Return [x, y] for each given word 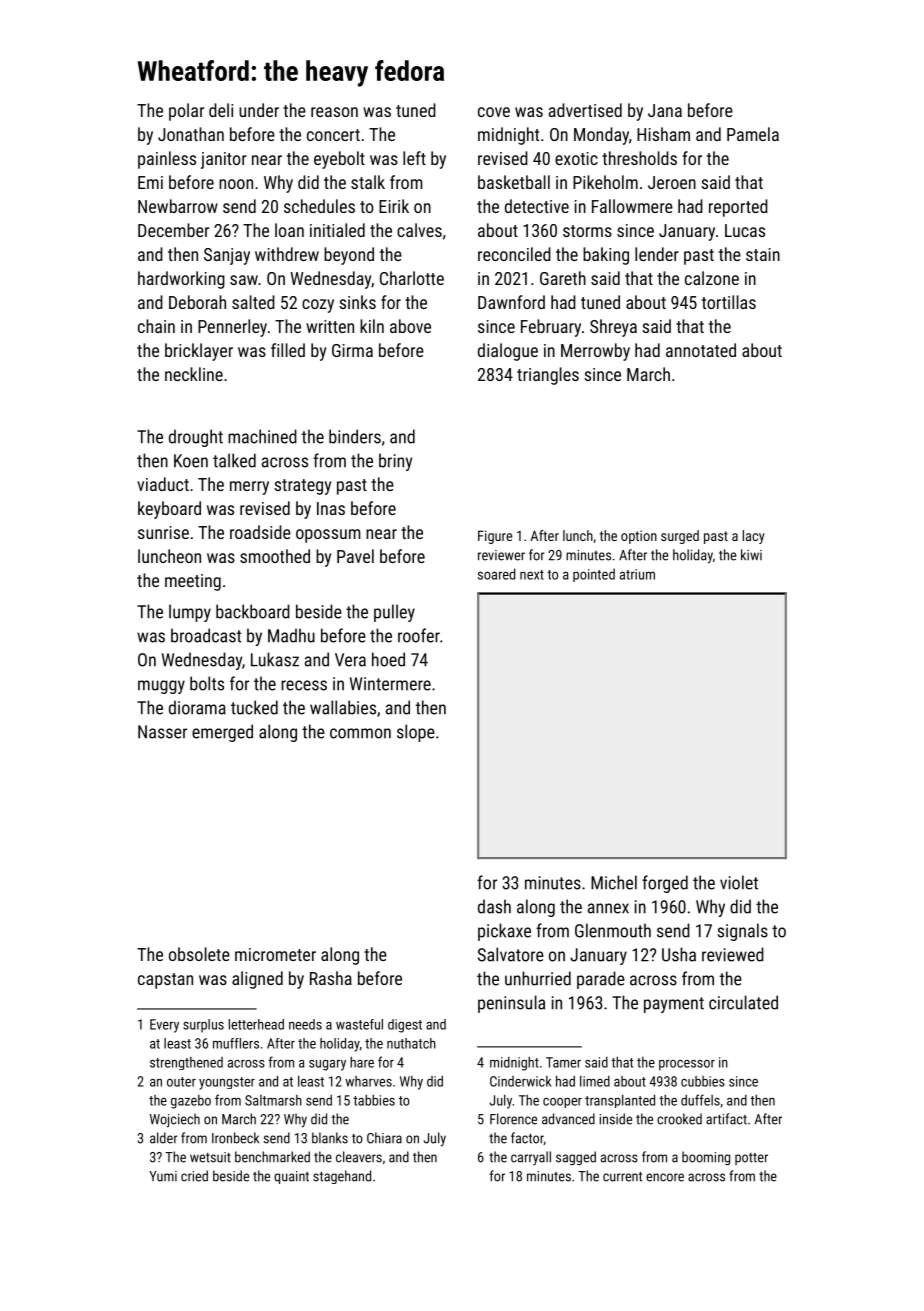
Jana [665, 110]
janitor [224, 160]
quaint [291, 1177]
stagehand [342, 1177]
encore [665, 1177]
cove [494, 112]
